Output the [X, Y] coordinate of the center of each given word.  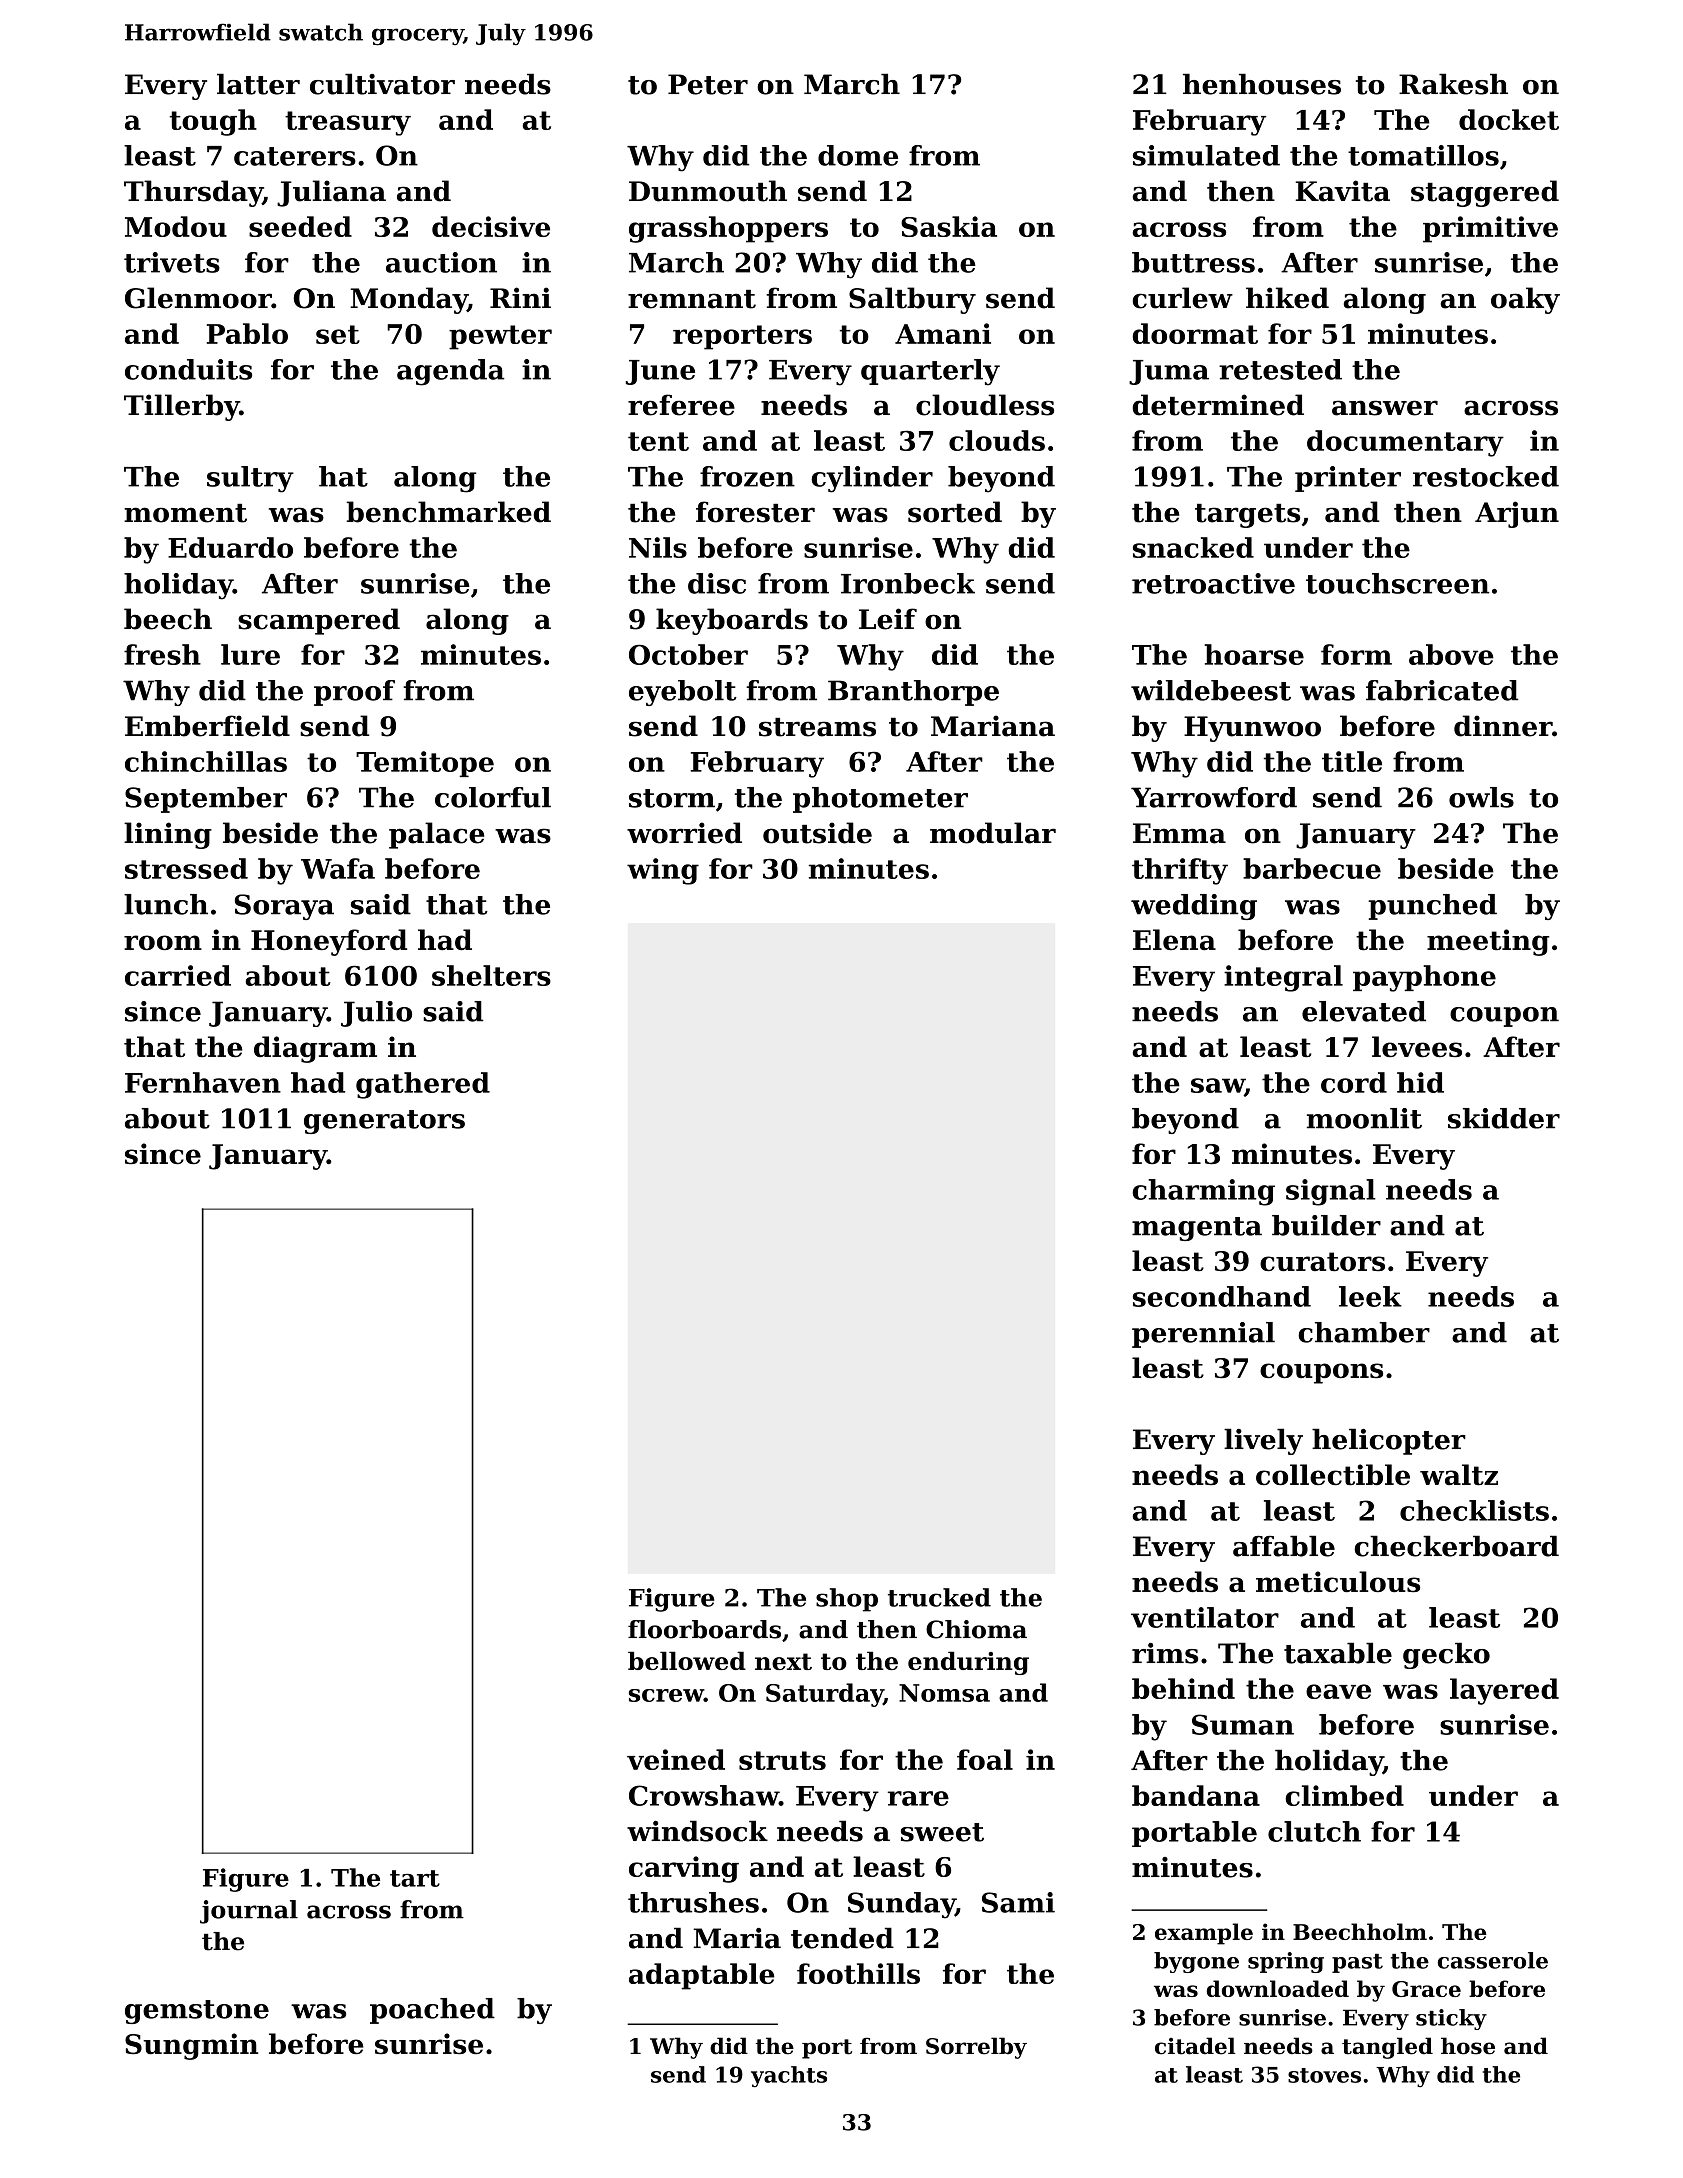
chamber [1364, 1332]
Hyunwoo [1252, 729]
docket [1509, 119]
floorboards [704, 1629]
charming [1203, 1192]
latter [258, 84]
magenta [1197, 1229]
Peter [708, 84]
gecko [1446, 1655]
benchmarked [448, 512]
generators [384, 1122]
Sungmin [191, 2046]
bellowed [687, 1660]
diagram [315, 1049]
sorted [955, 512]
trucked [939, 1597]
